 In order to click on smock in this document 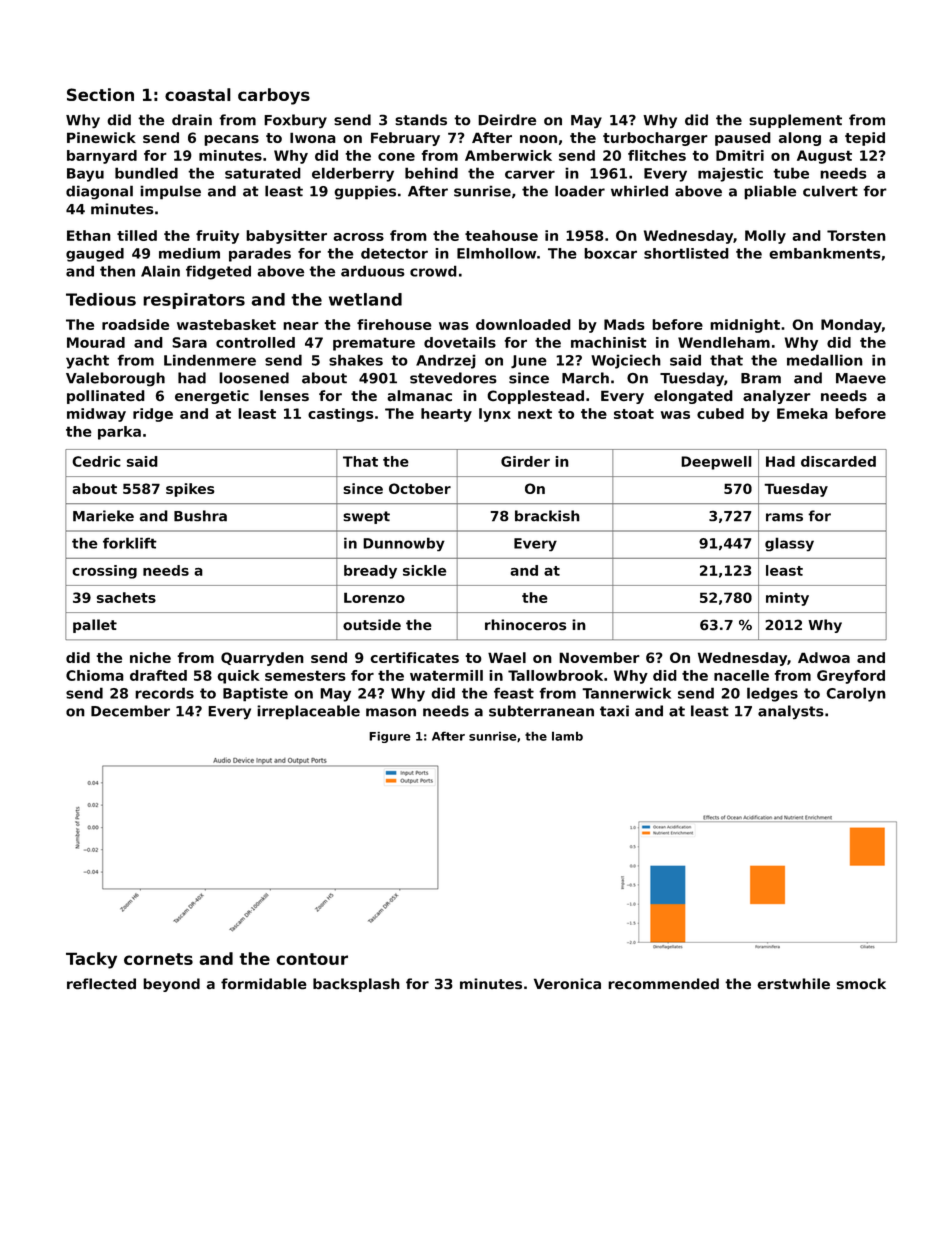, I will do `click(861, 983)`.
